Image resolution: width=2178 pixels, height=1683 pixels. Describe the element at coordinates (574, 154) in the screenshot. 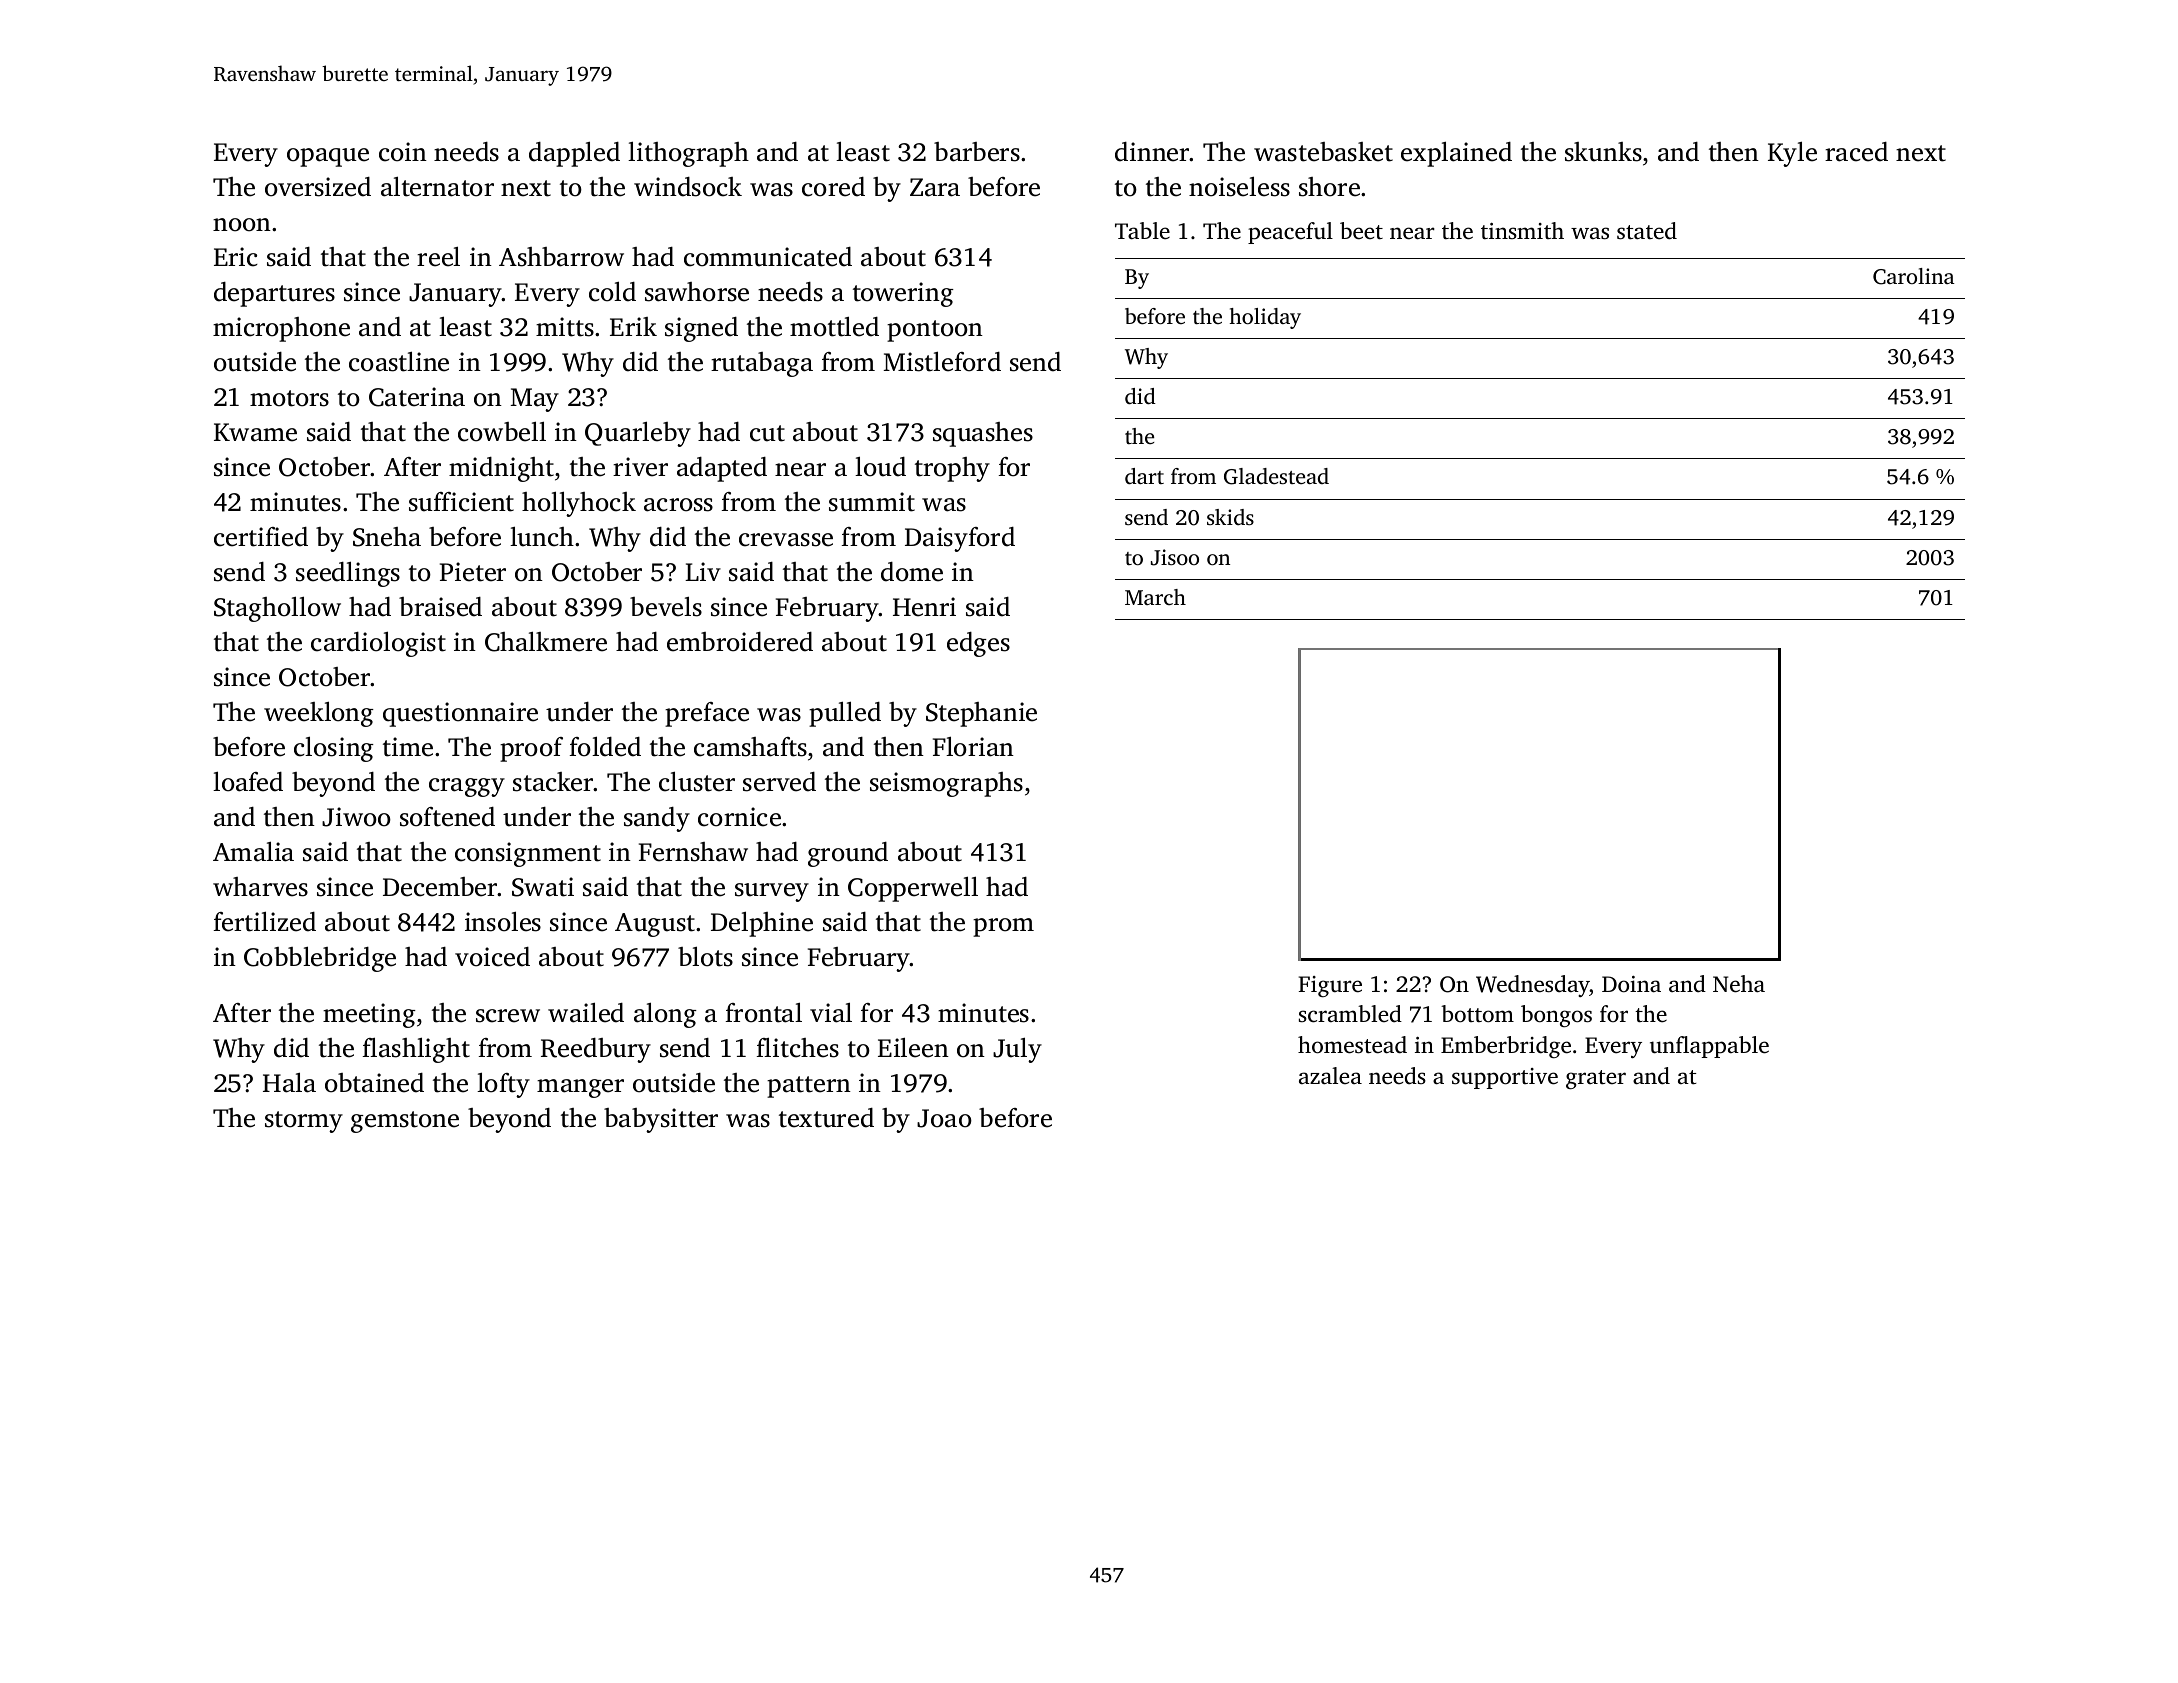

I see `dappled` at that location.
